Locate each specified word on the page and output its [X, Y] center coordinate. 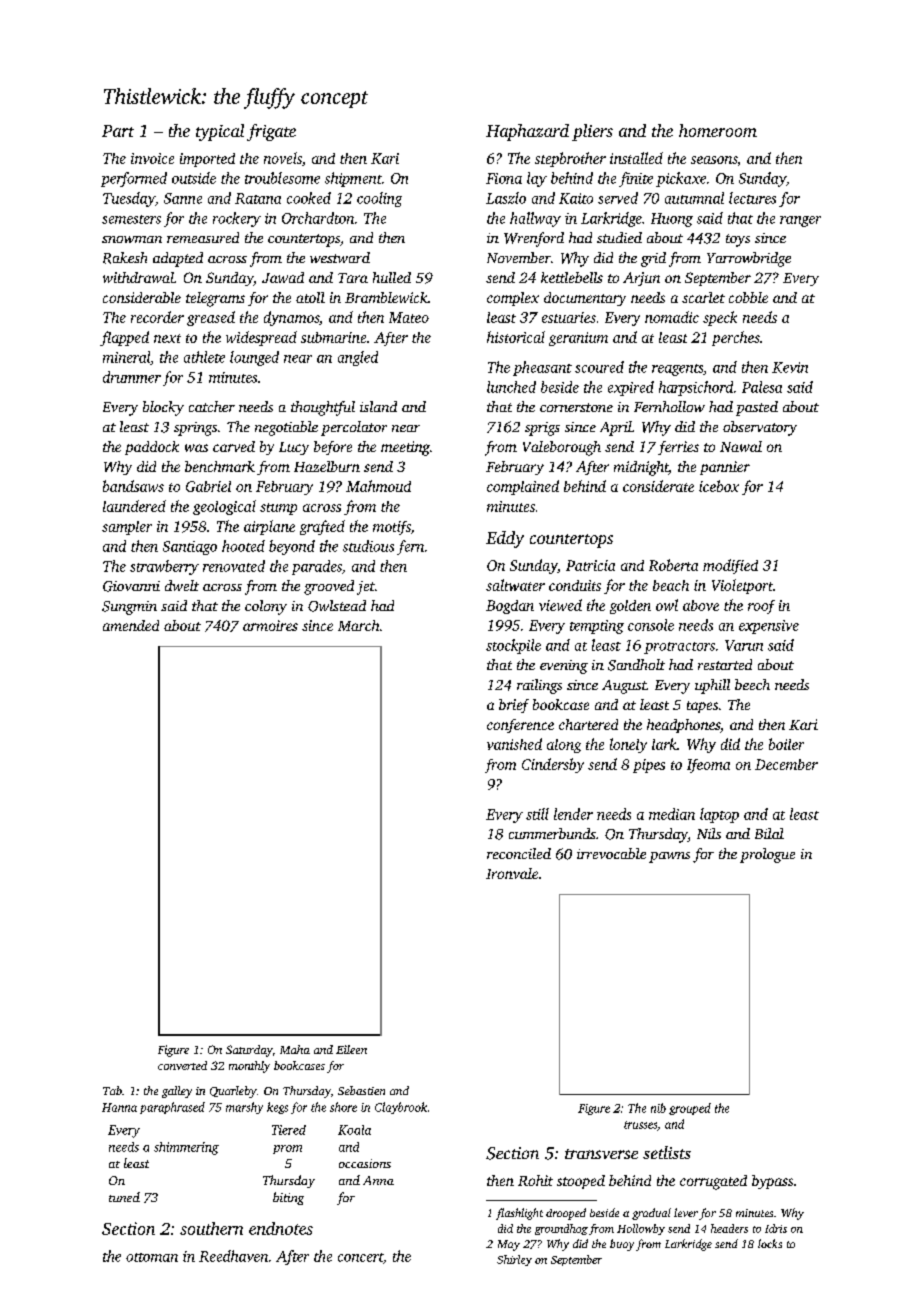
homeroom [718, 130]
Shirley [514, 1260]
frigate [271, 132]
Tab [112, 1090]
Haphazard [527, 132]
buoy [622, 1245]
